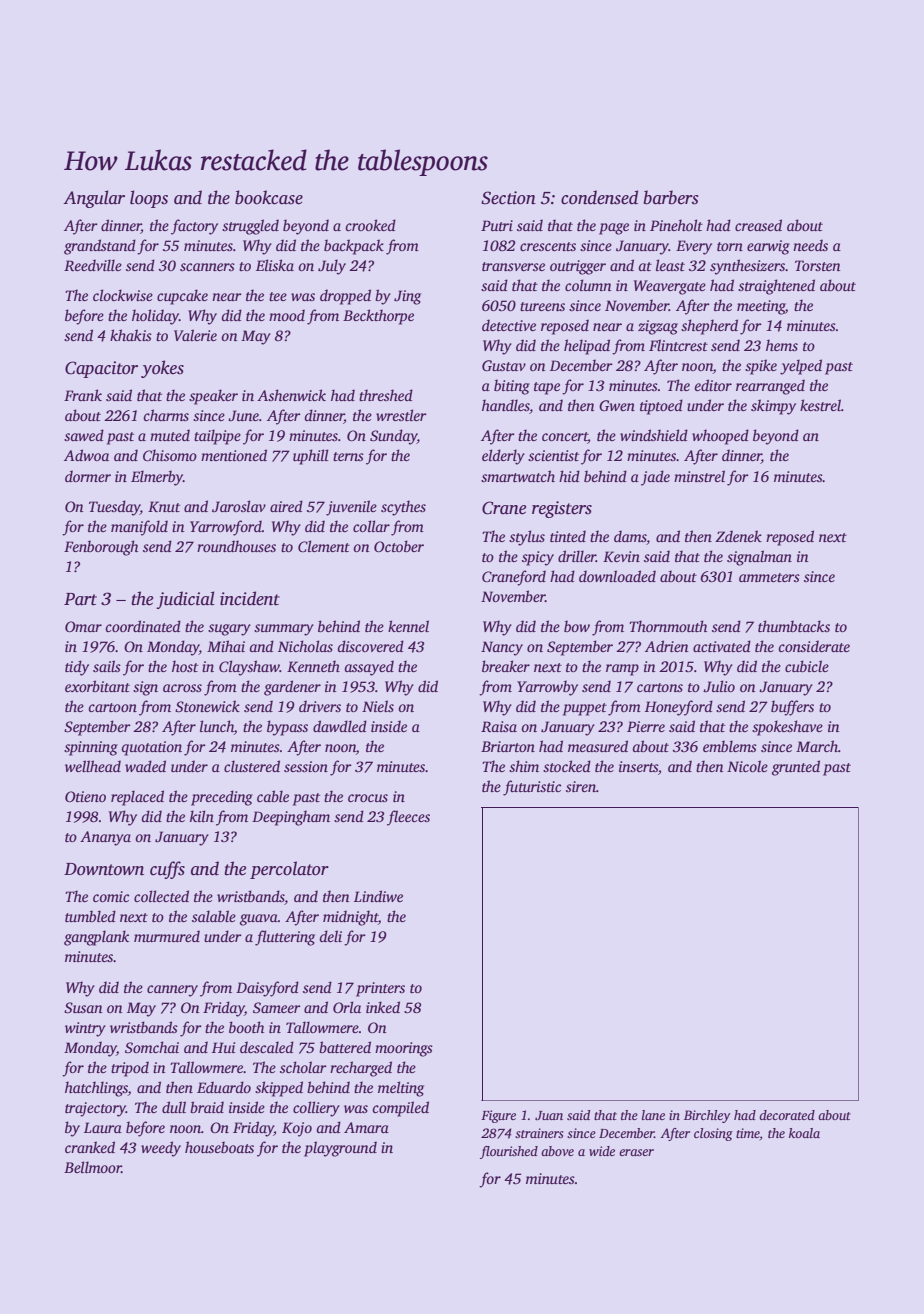 The height and width of the screenshot is (1314, 924). What do you see at coordinates (213, 397) in the screenshot?
I see `speaker` at bounding box center [213, 397].
